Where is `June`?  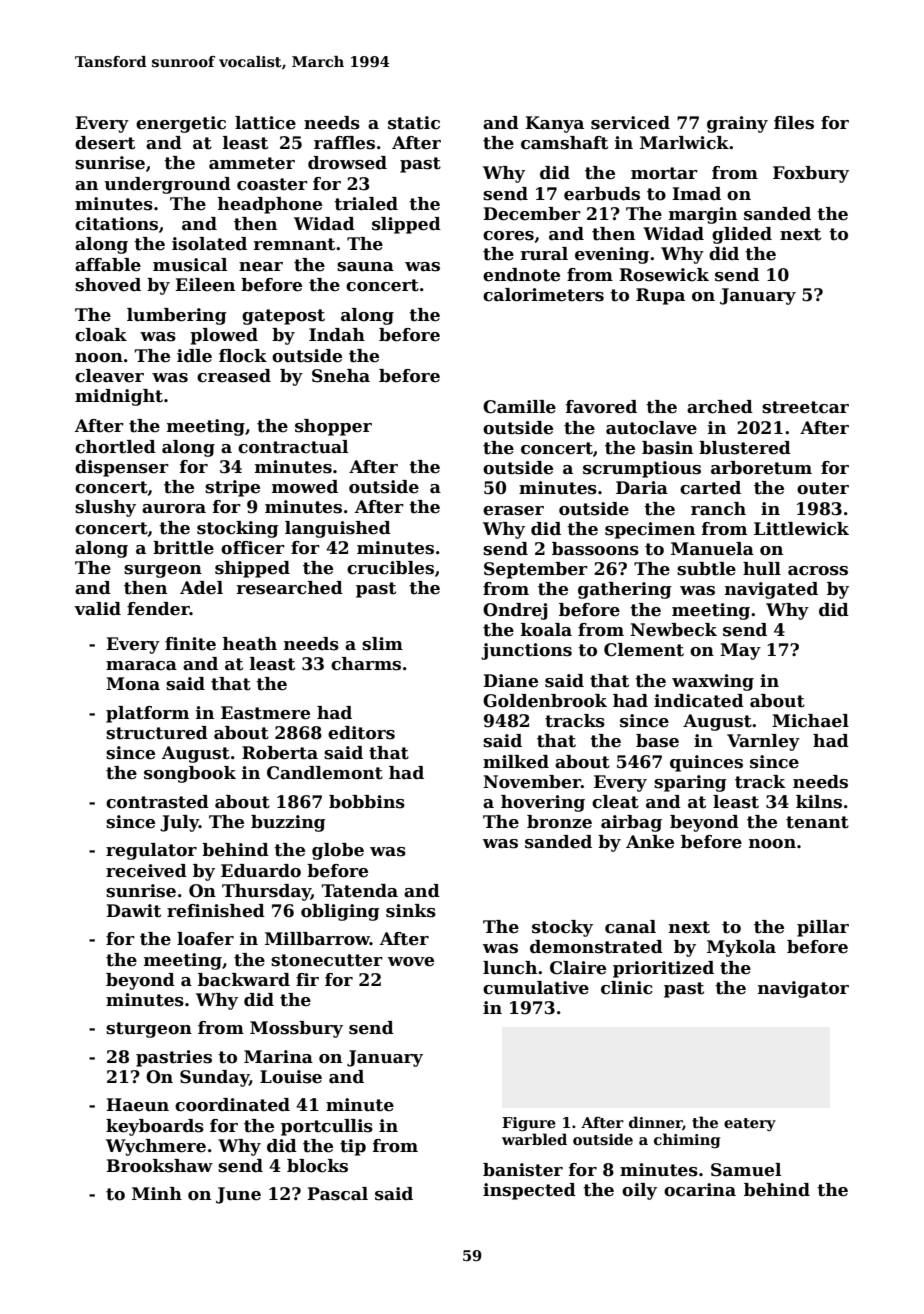 June is located at coordinates (238, 1195).
